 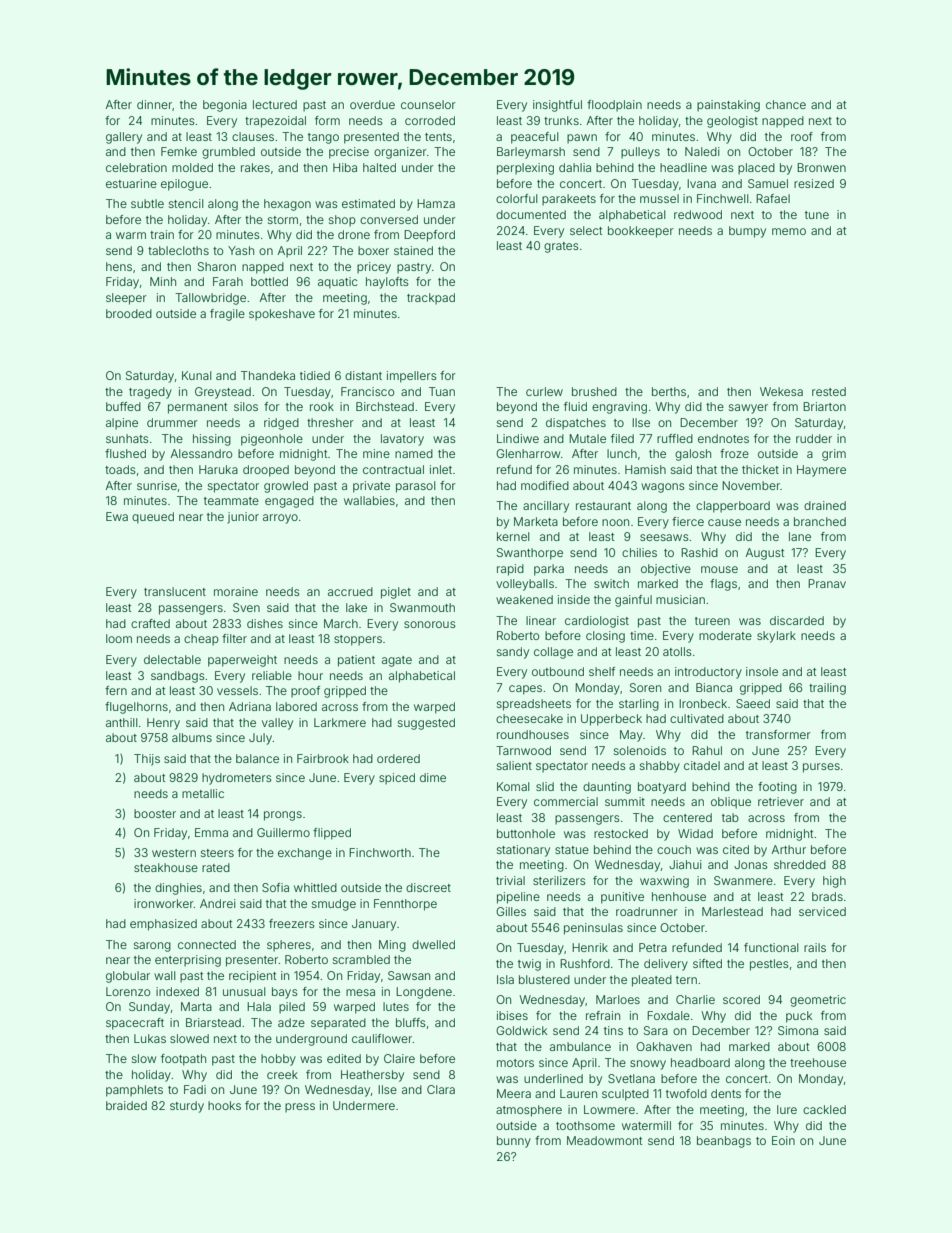 What do you see at coordinates (131, 183) in the image?
I see `estuarine` at bounding box center [131, 183].
